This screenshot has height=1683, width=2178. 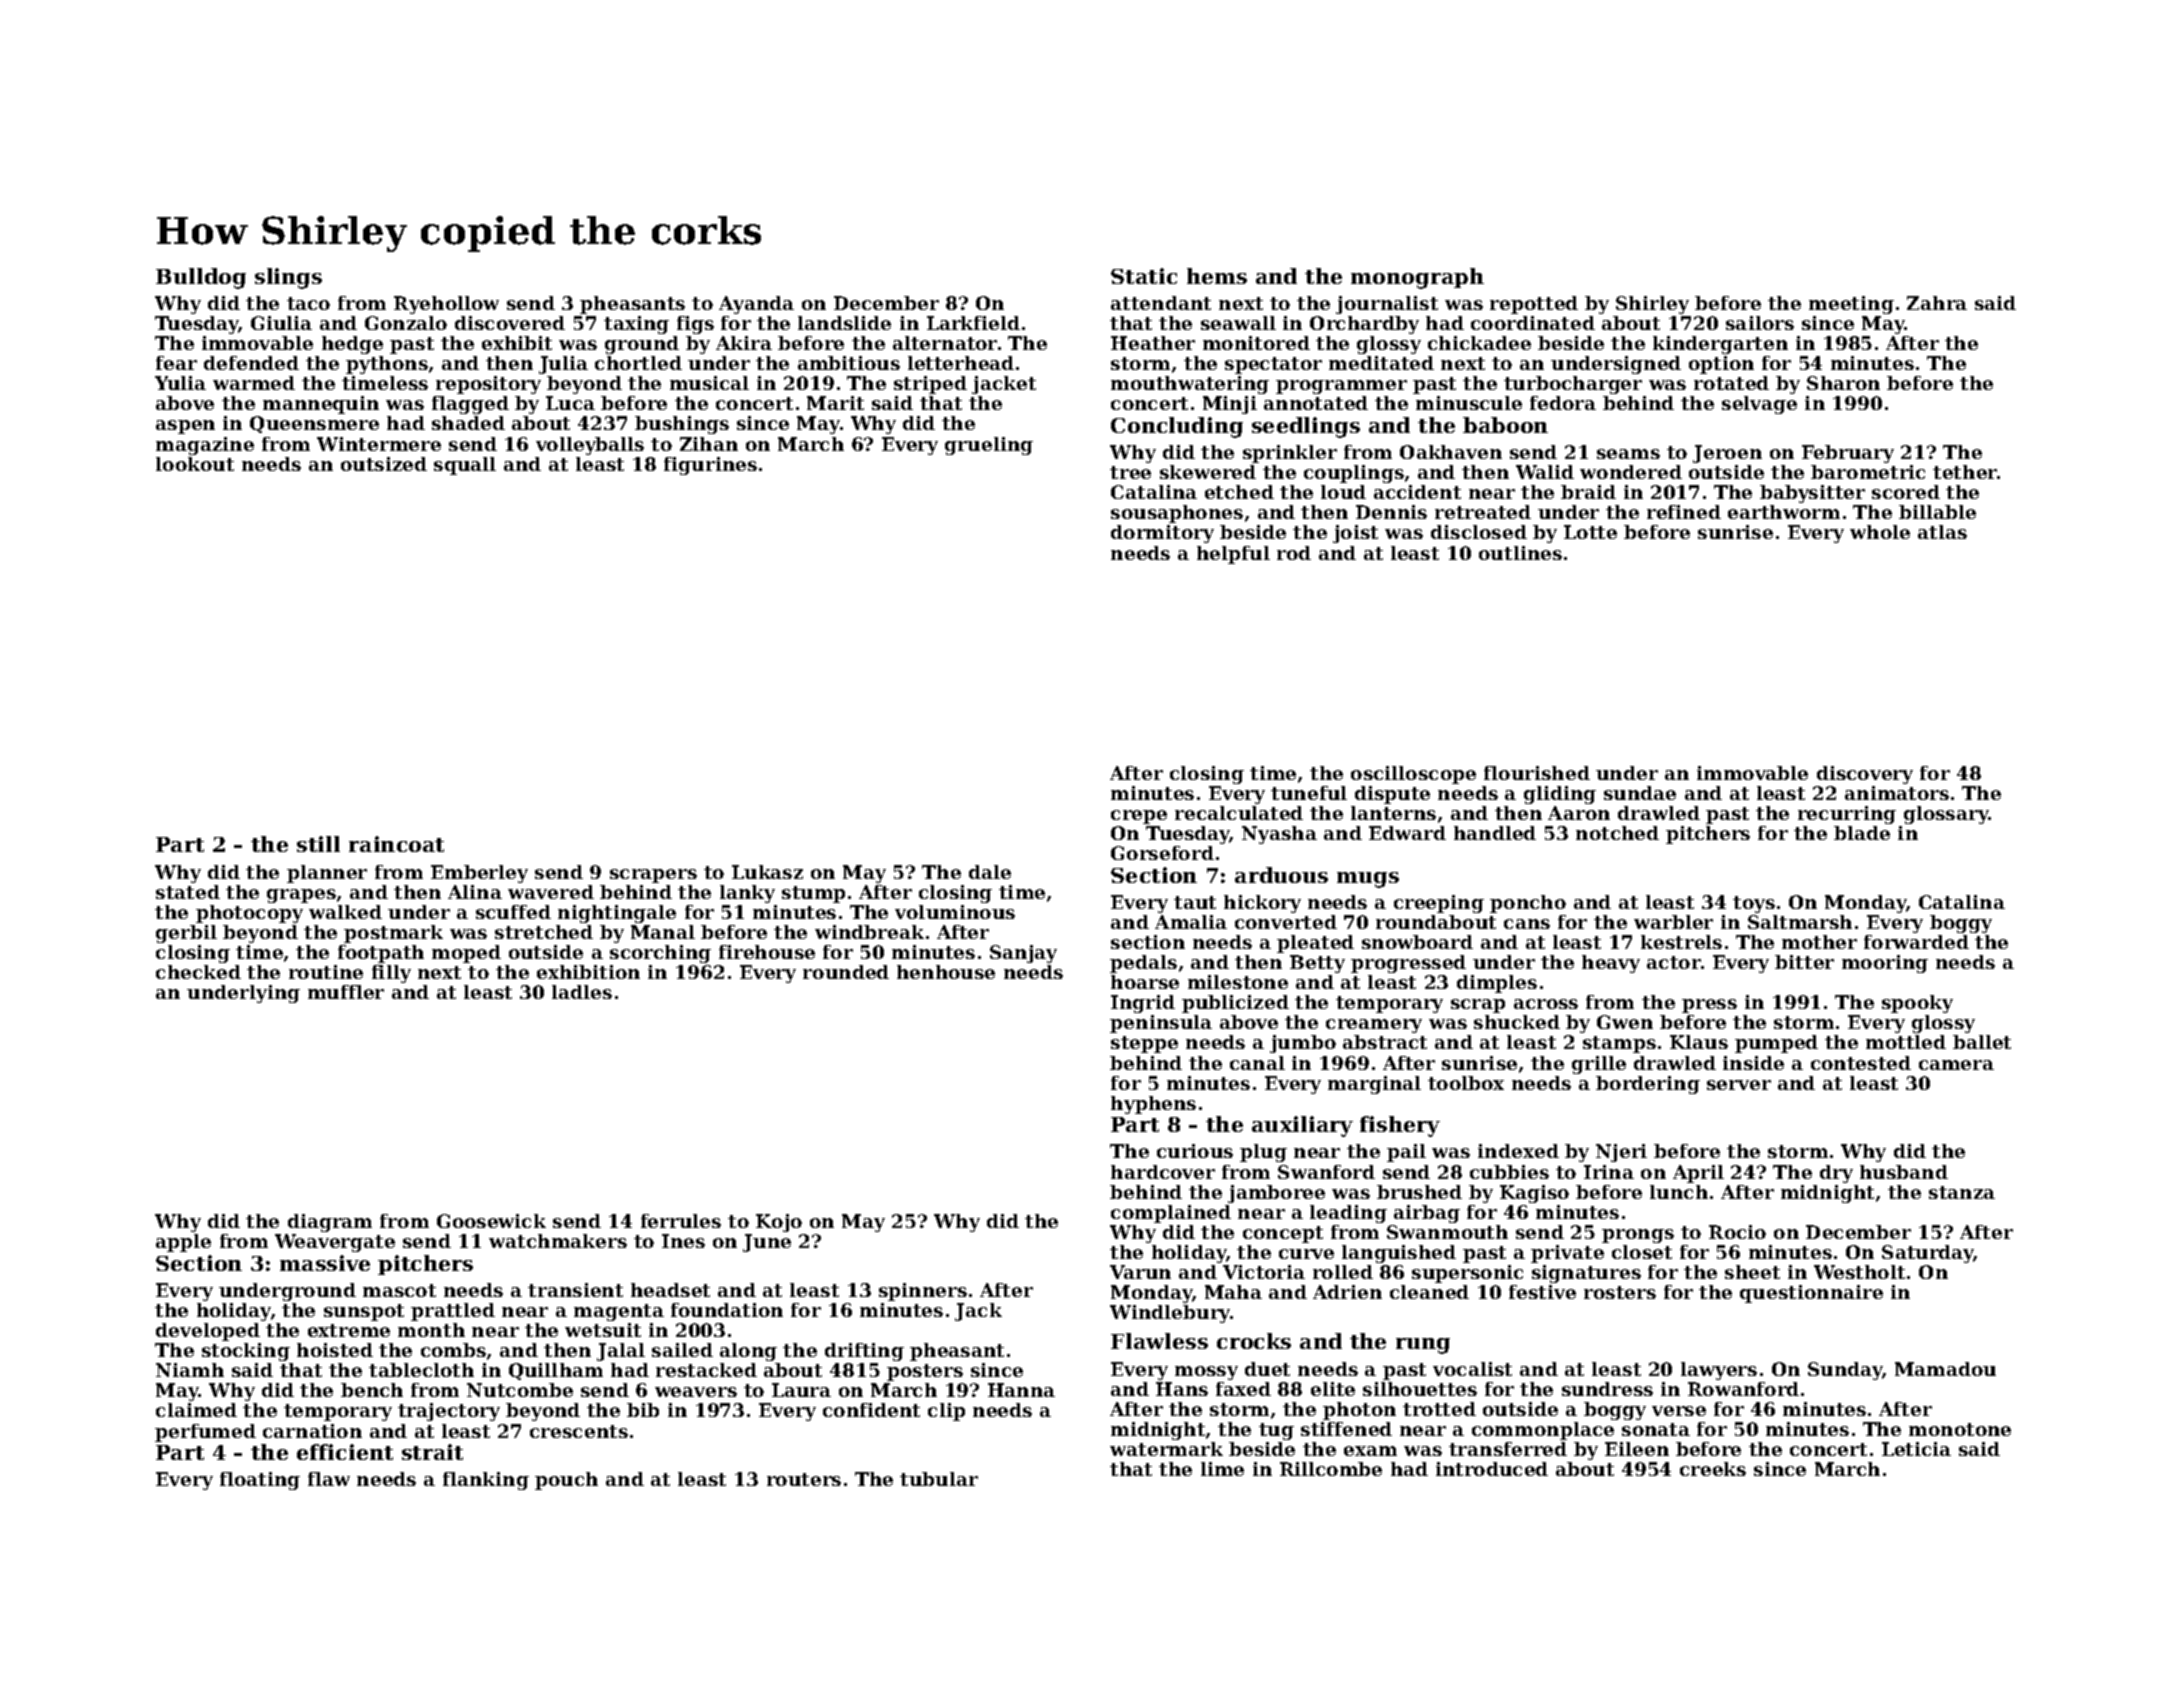 What do you see at coordinates (1942, 532) in the screenshot?
I see `atlas` at bounding box center [1942, 532].
